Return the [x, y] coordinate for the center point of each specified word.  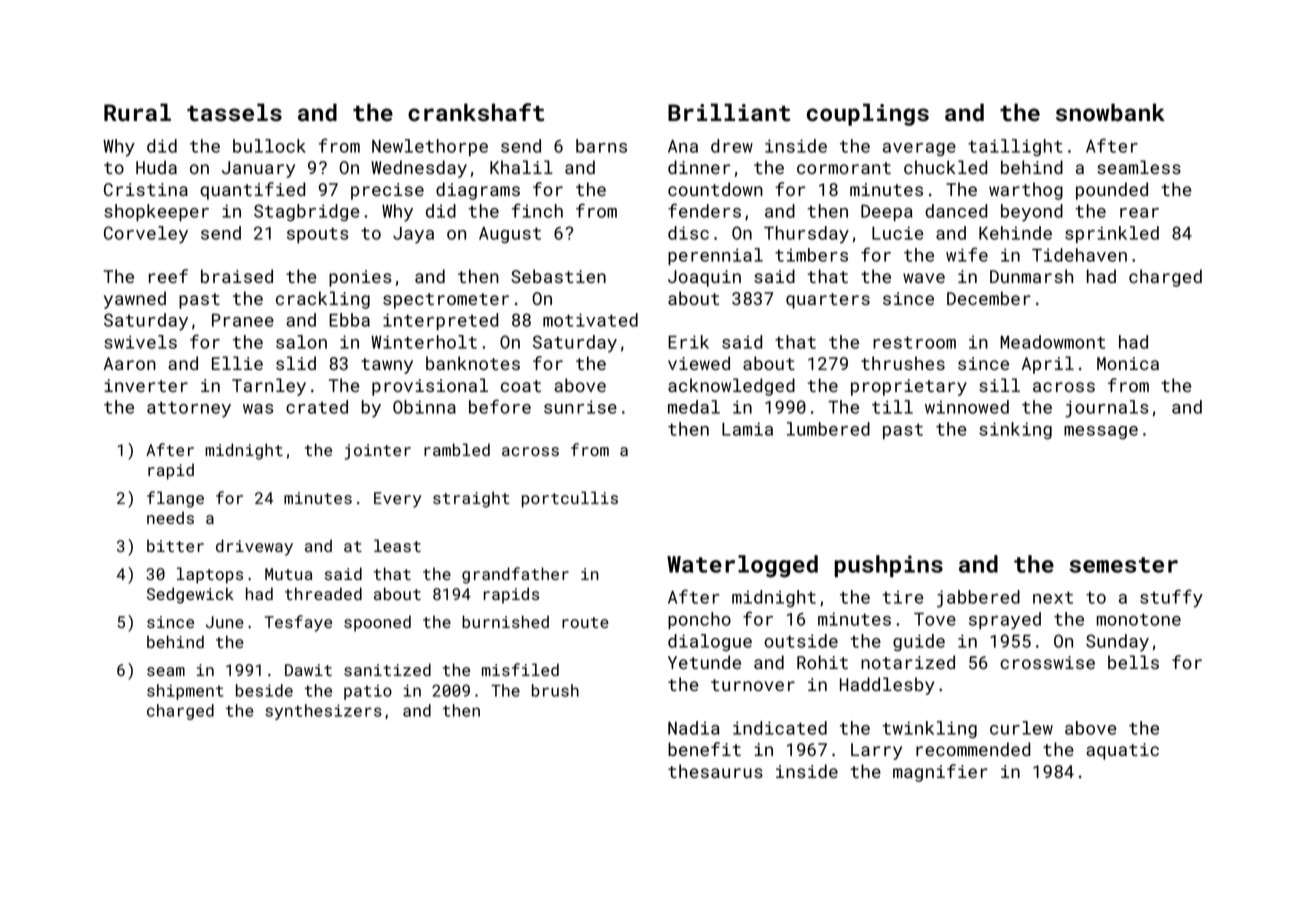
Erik [688, 342]
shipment [185, 692]
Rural [137, 112]
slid [296, 363]
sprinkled [1112, 234]
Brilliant [729, 112]
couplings [868, 114]
